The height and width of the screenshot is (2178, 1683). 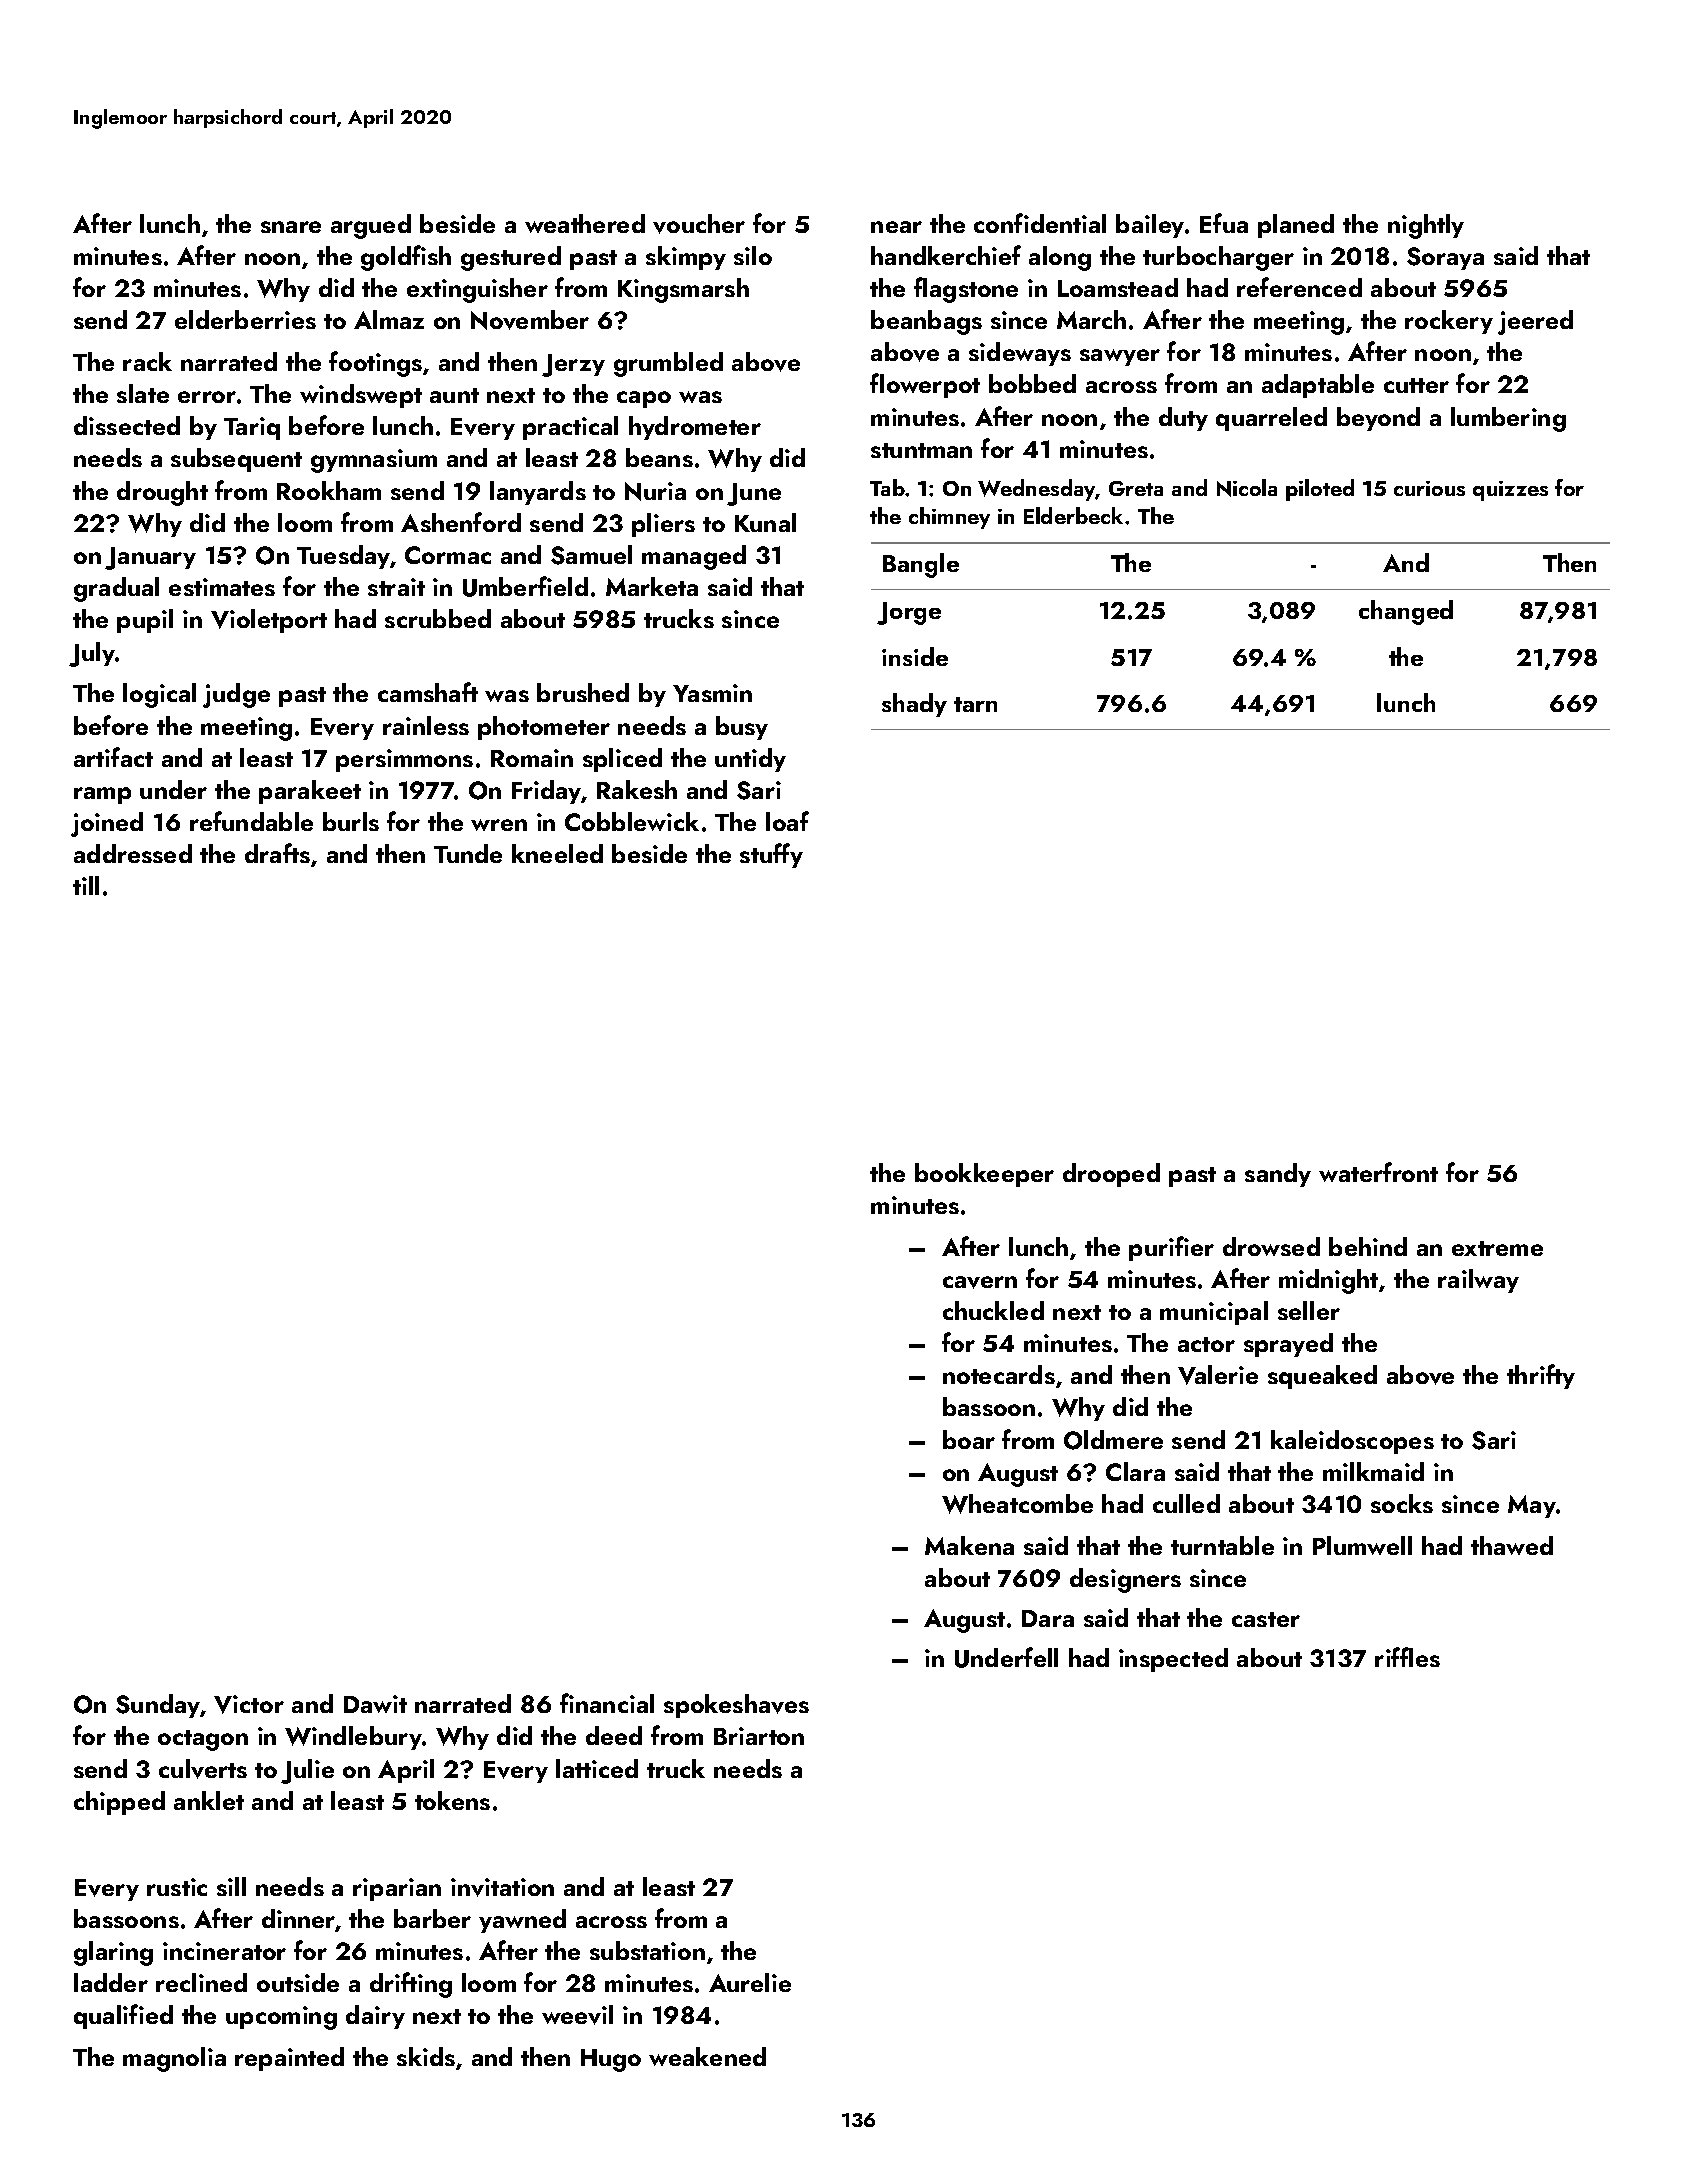 What do you see at coordinates (1224, 223) in the screenshot?
I see `Efua` at bounding box center [1224, 223].
